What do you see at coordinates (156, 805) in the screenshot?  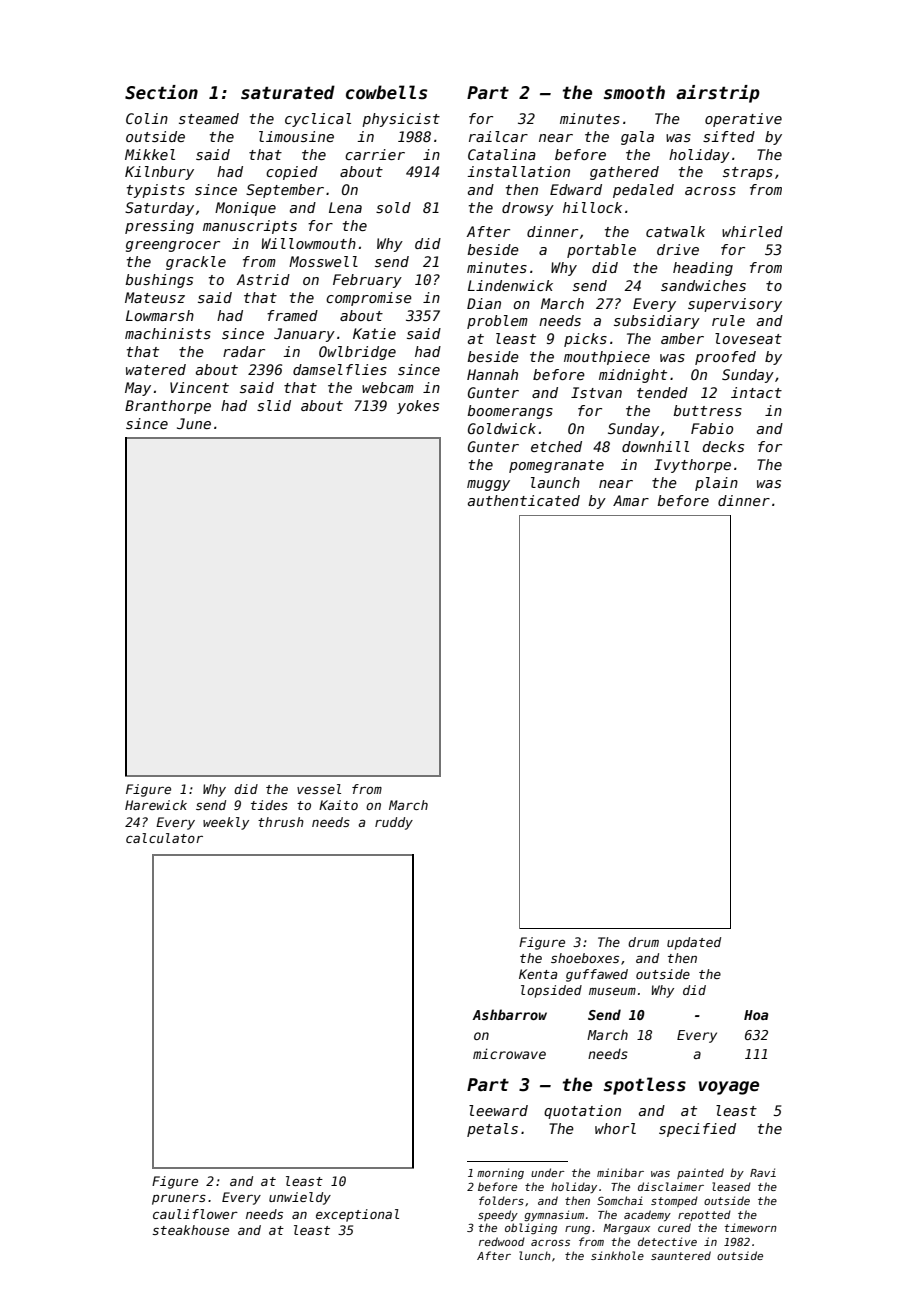 I see `Harewick` at bounding box center [156, 805].
